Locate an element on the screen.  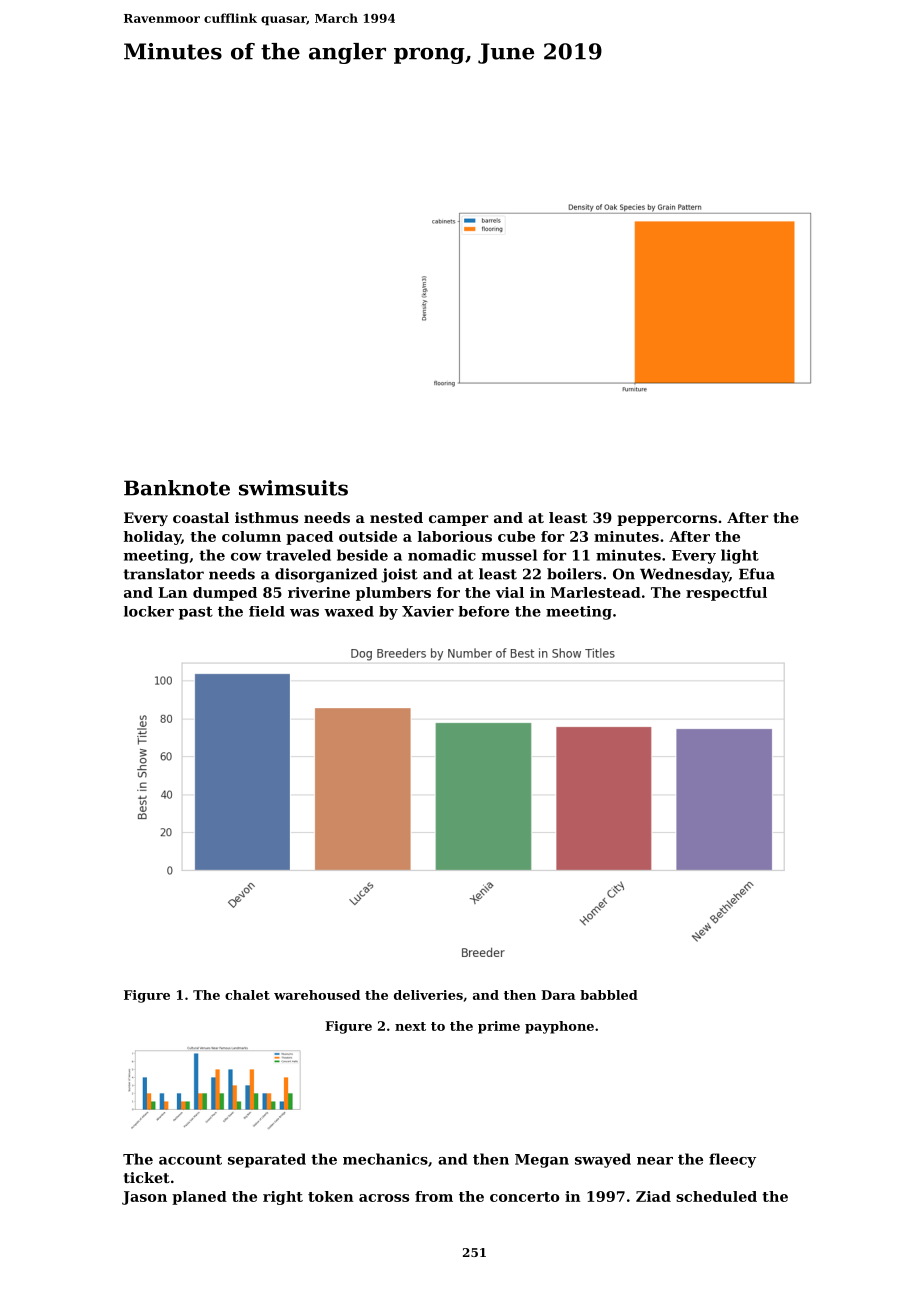
warehoused is located at coordinates (317, 995).
